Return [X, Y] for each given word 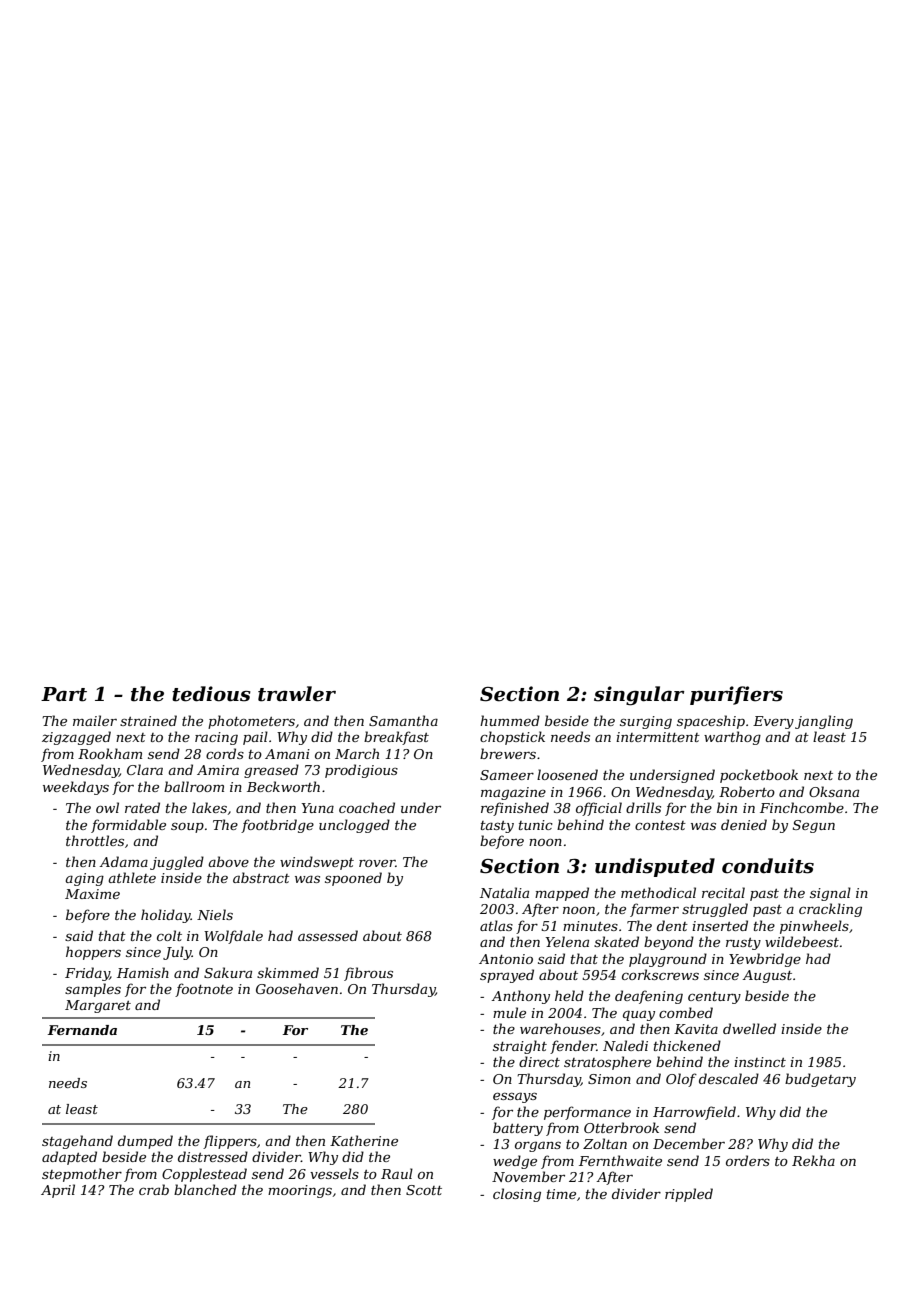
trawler [297, 694]
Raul [397, 1173]
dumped [145, 1142]
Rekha [813, 1160]
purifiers [736, 695]
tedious [211, 694]
